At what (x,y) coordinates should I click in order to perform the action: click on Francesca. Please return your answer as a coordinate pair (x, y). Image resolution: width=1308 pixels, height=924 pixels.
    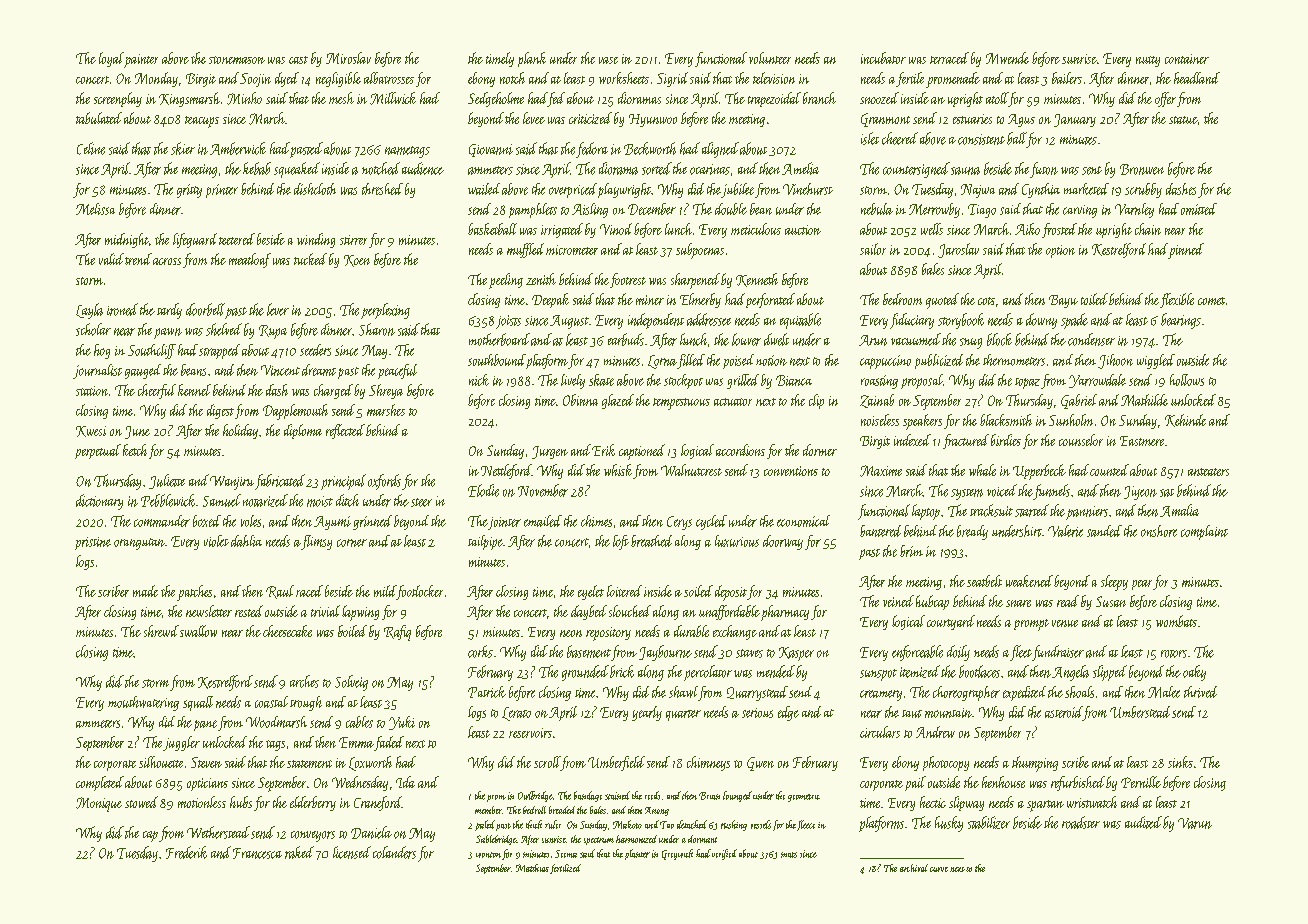
    Looking at the image, I should click on (257, 853).
